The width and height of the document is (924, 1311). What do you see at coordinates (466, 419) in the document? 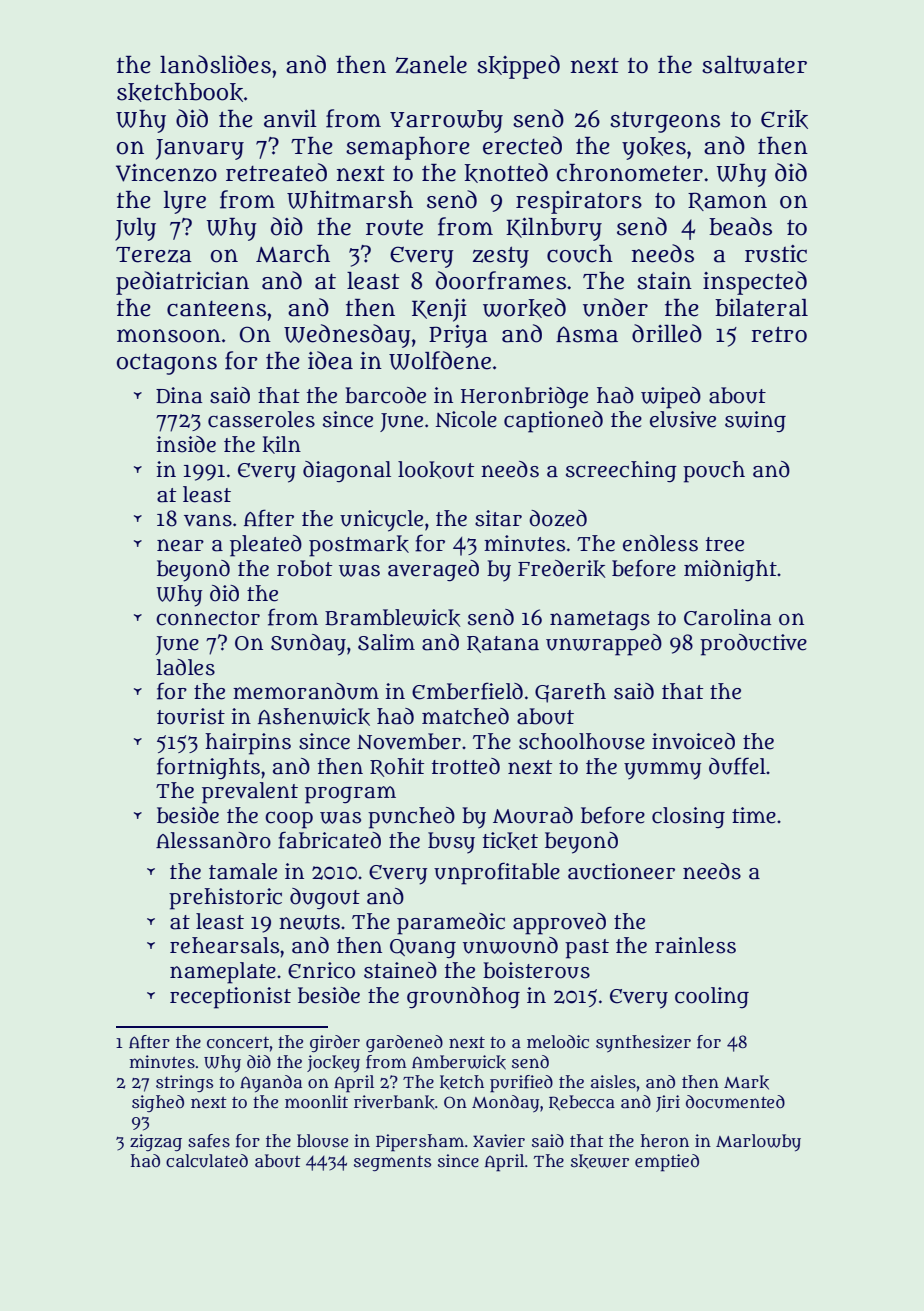
I see `Nicole` at bounding box center [466, 419].
